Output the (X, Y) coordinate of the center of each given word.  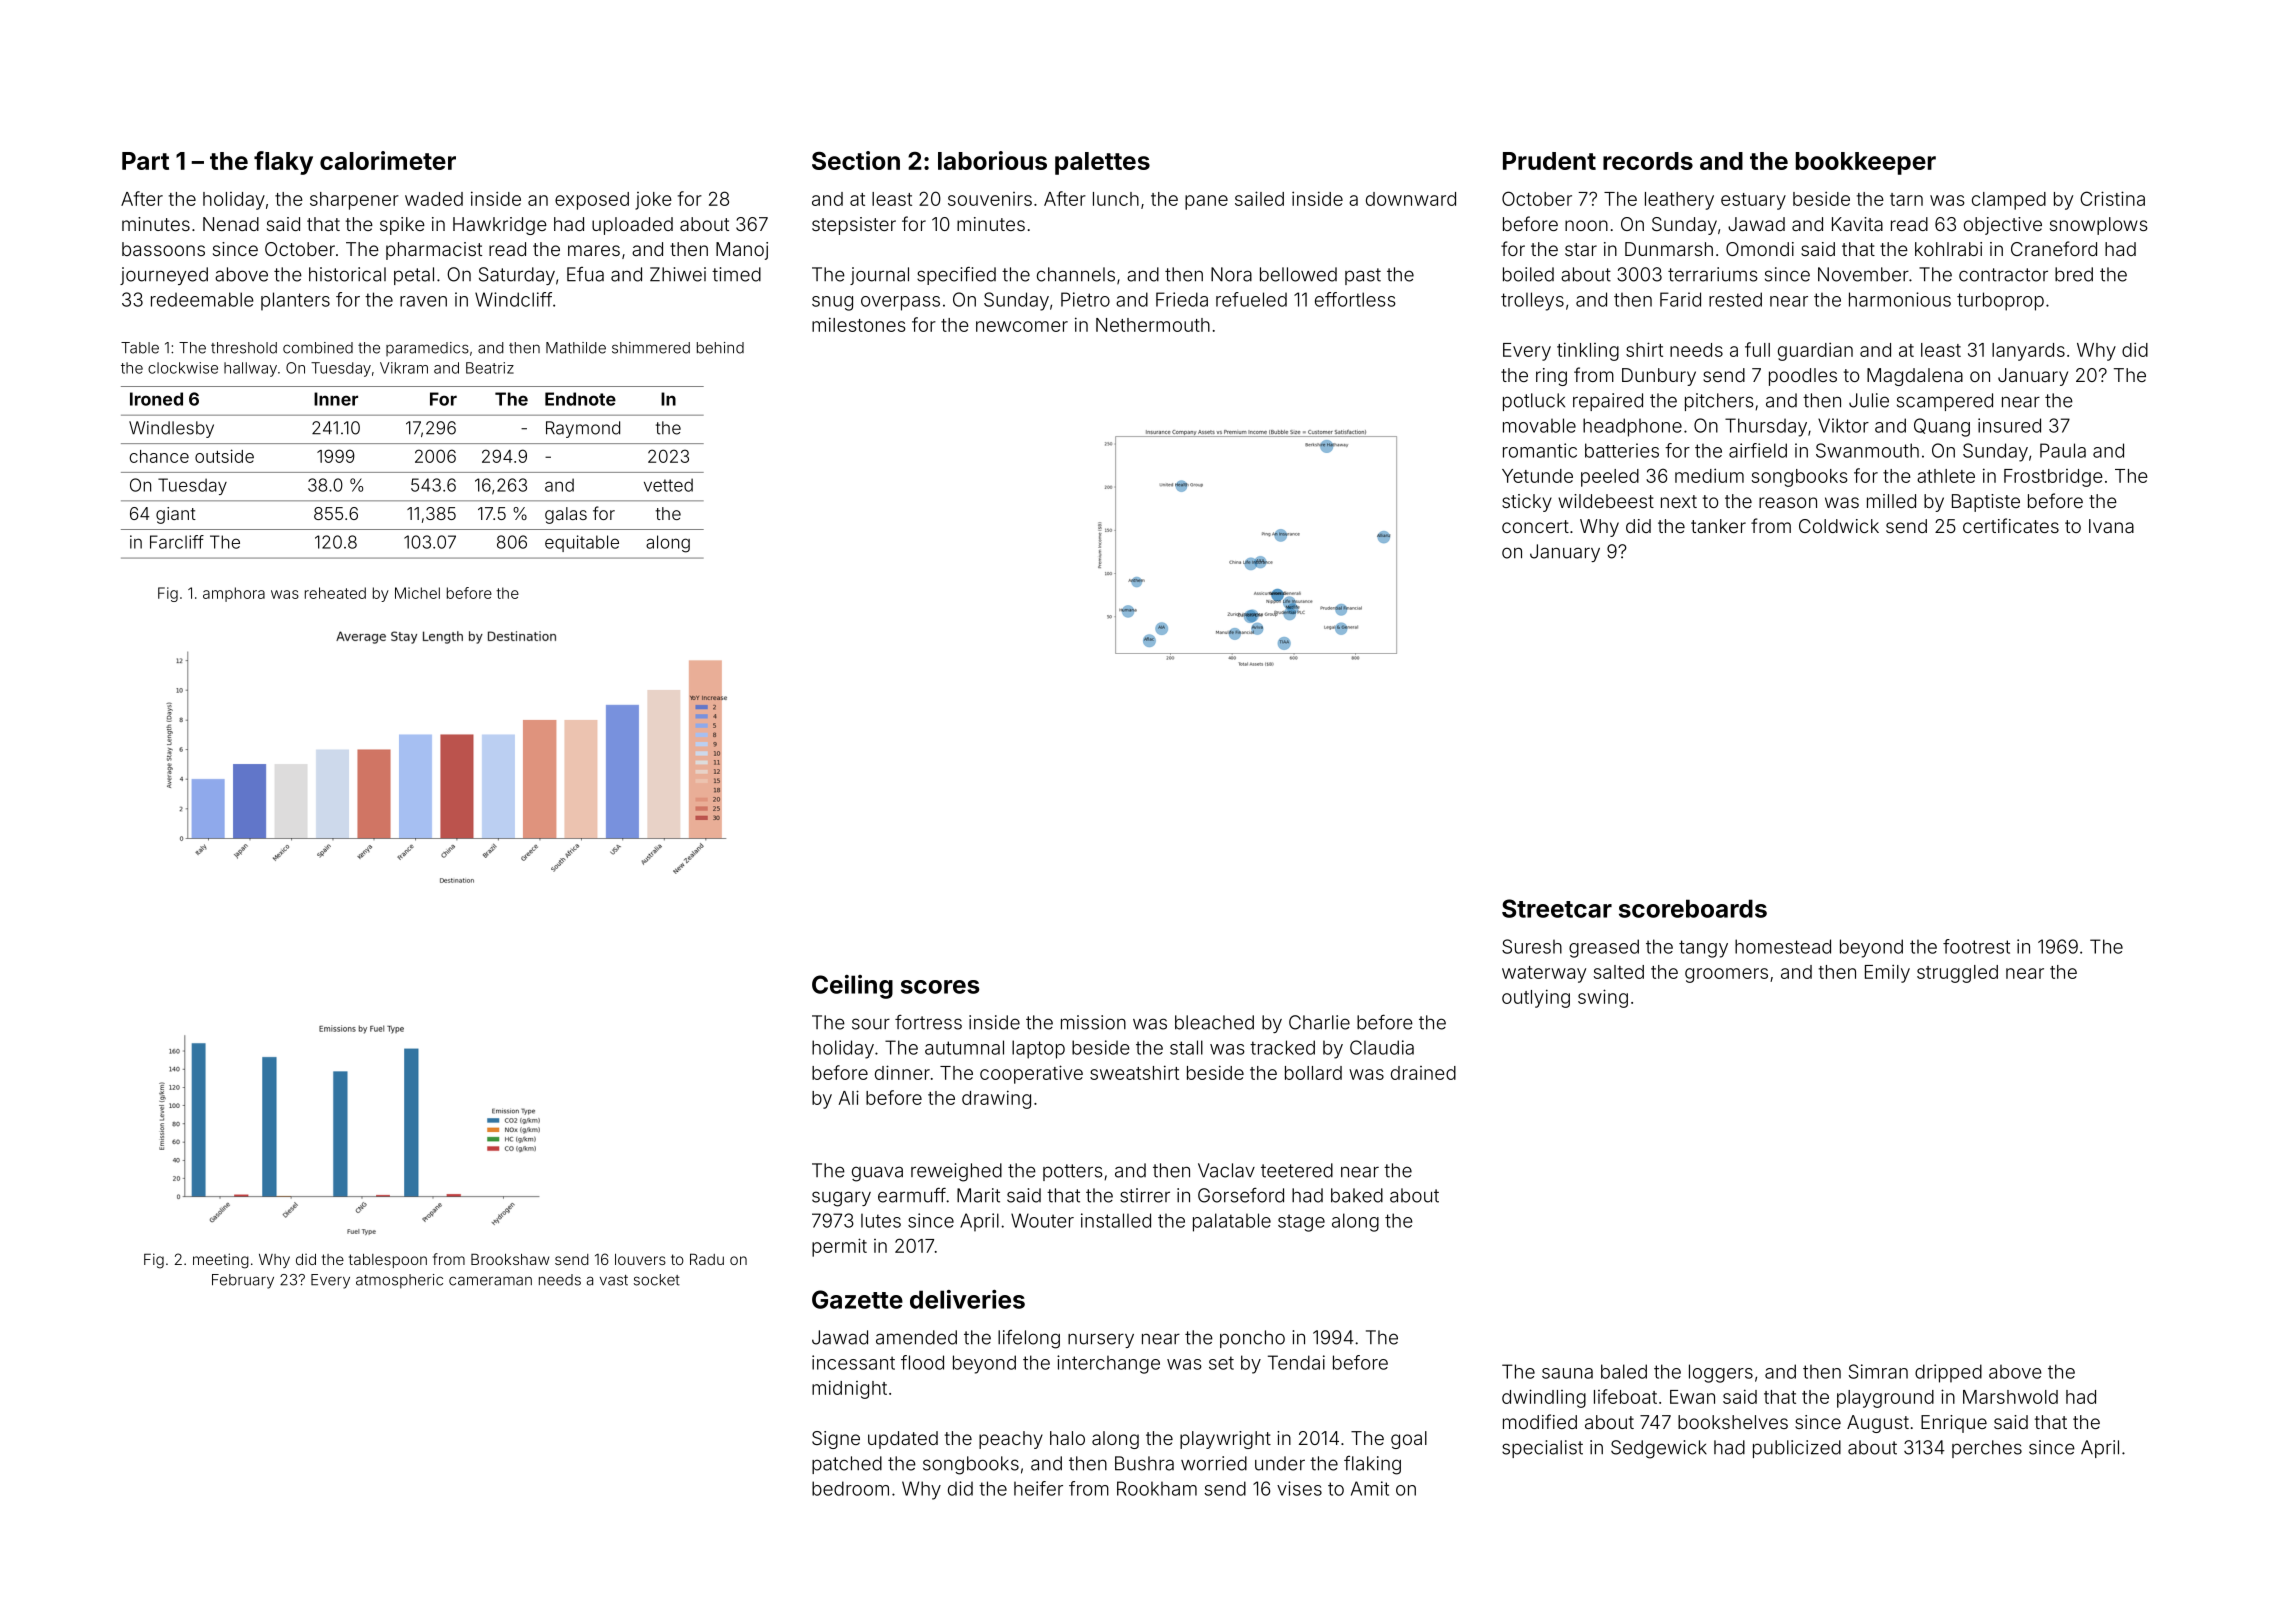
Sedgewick (1659, 1449)
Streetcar (1557, 908)
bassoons (163, 249)
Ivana (2111, 526)
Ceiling (852, 987)
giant (176, 515)
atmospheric (399, 1281)
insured (2009, 425)
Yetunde (1537, 476)
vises (1299, 1488)
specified (956, 276)
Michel (417, 593)
